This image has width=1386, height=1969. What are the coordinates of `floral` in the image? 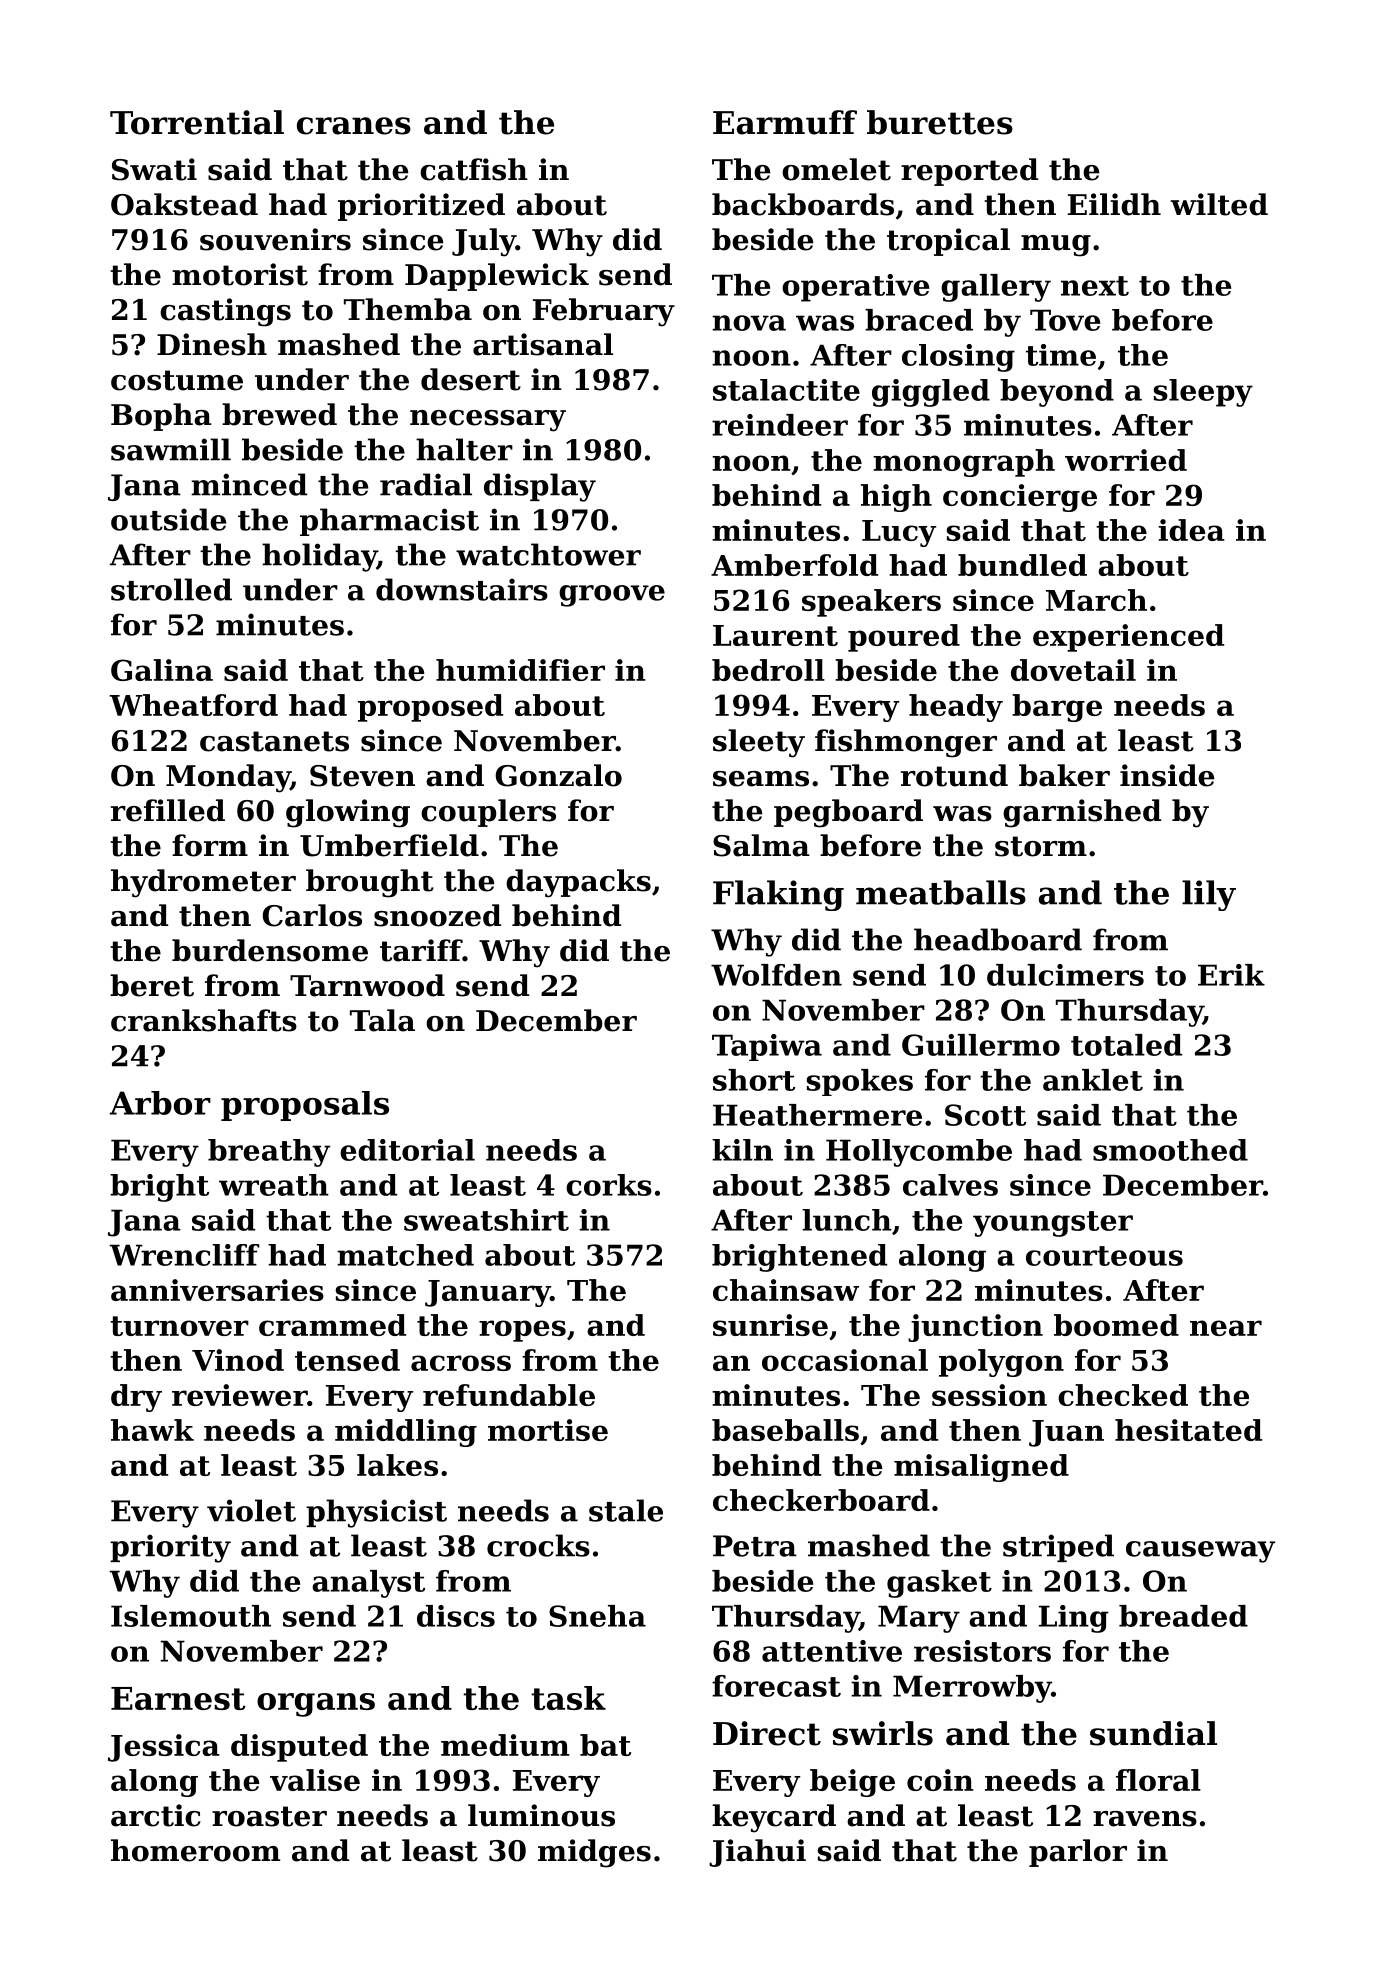 It's located at (1158, 1780).
